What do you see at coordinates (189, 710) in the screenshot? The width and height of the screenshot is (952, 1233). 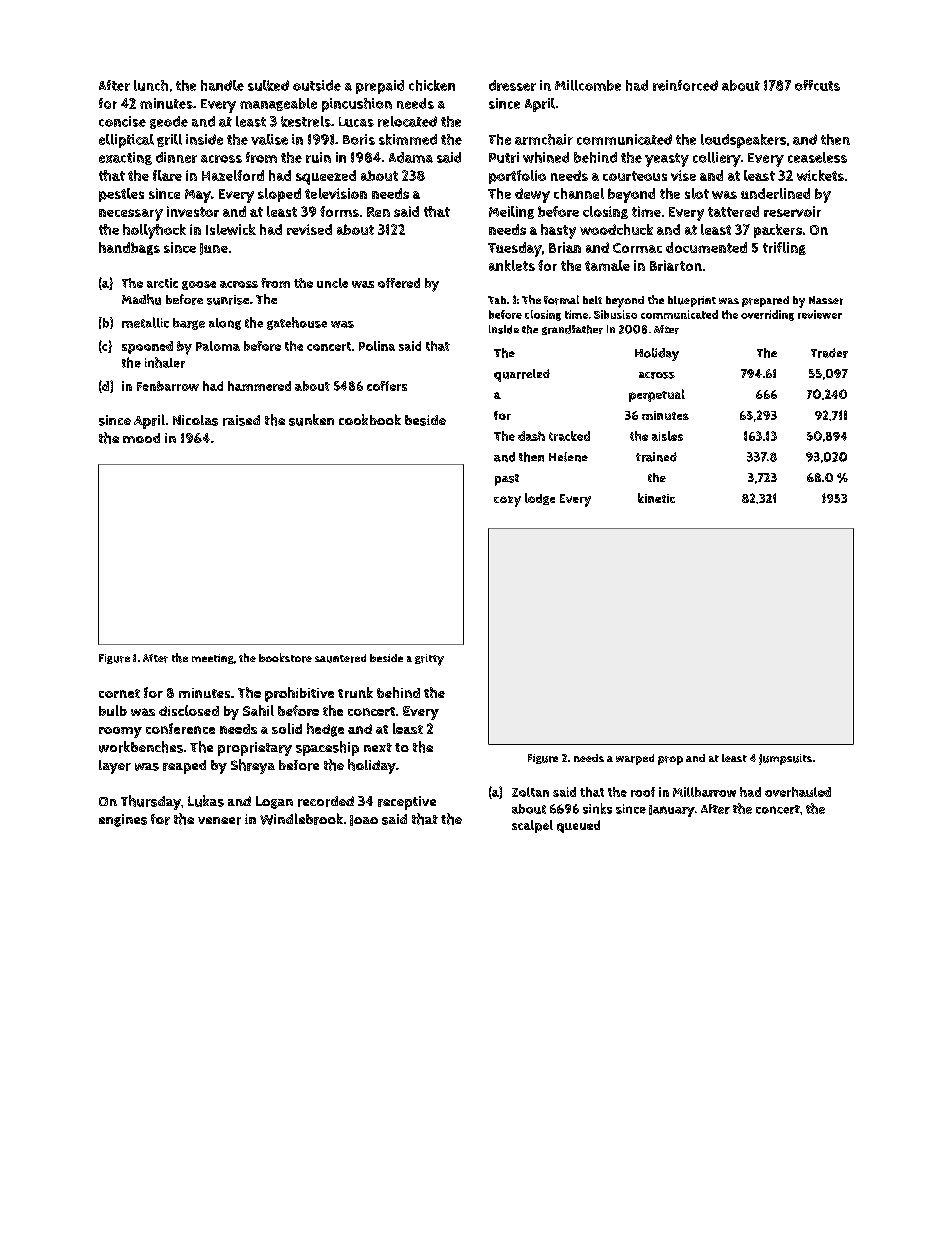 I see `disclosed` at bounding box center [189, 710].
